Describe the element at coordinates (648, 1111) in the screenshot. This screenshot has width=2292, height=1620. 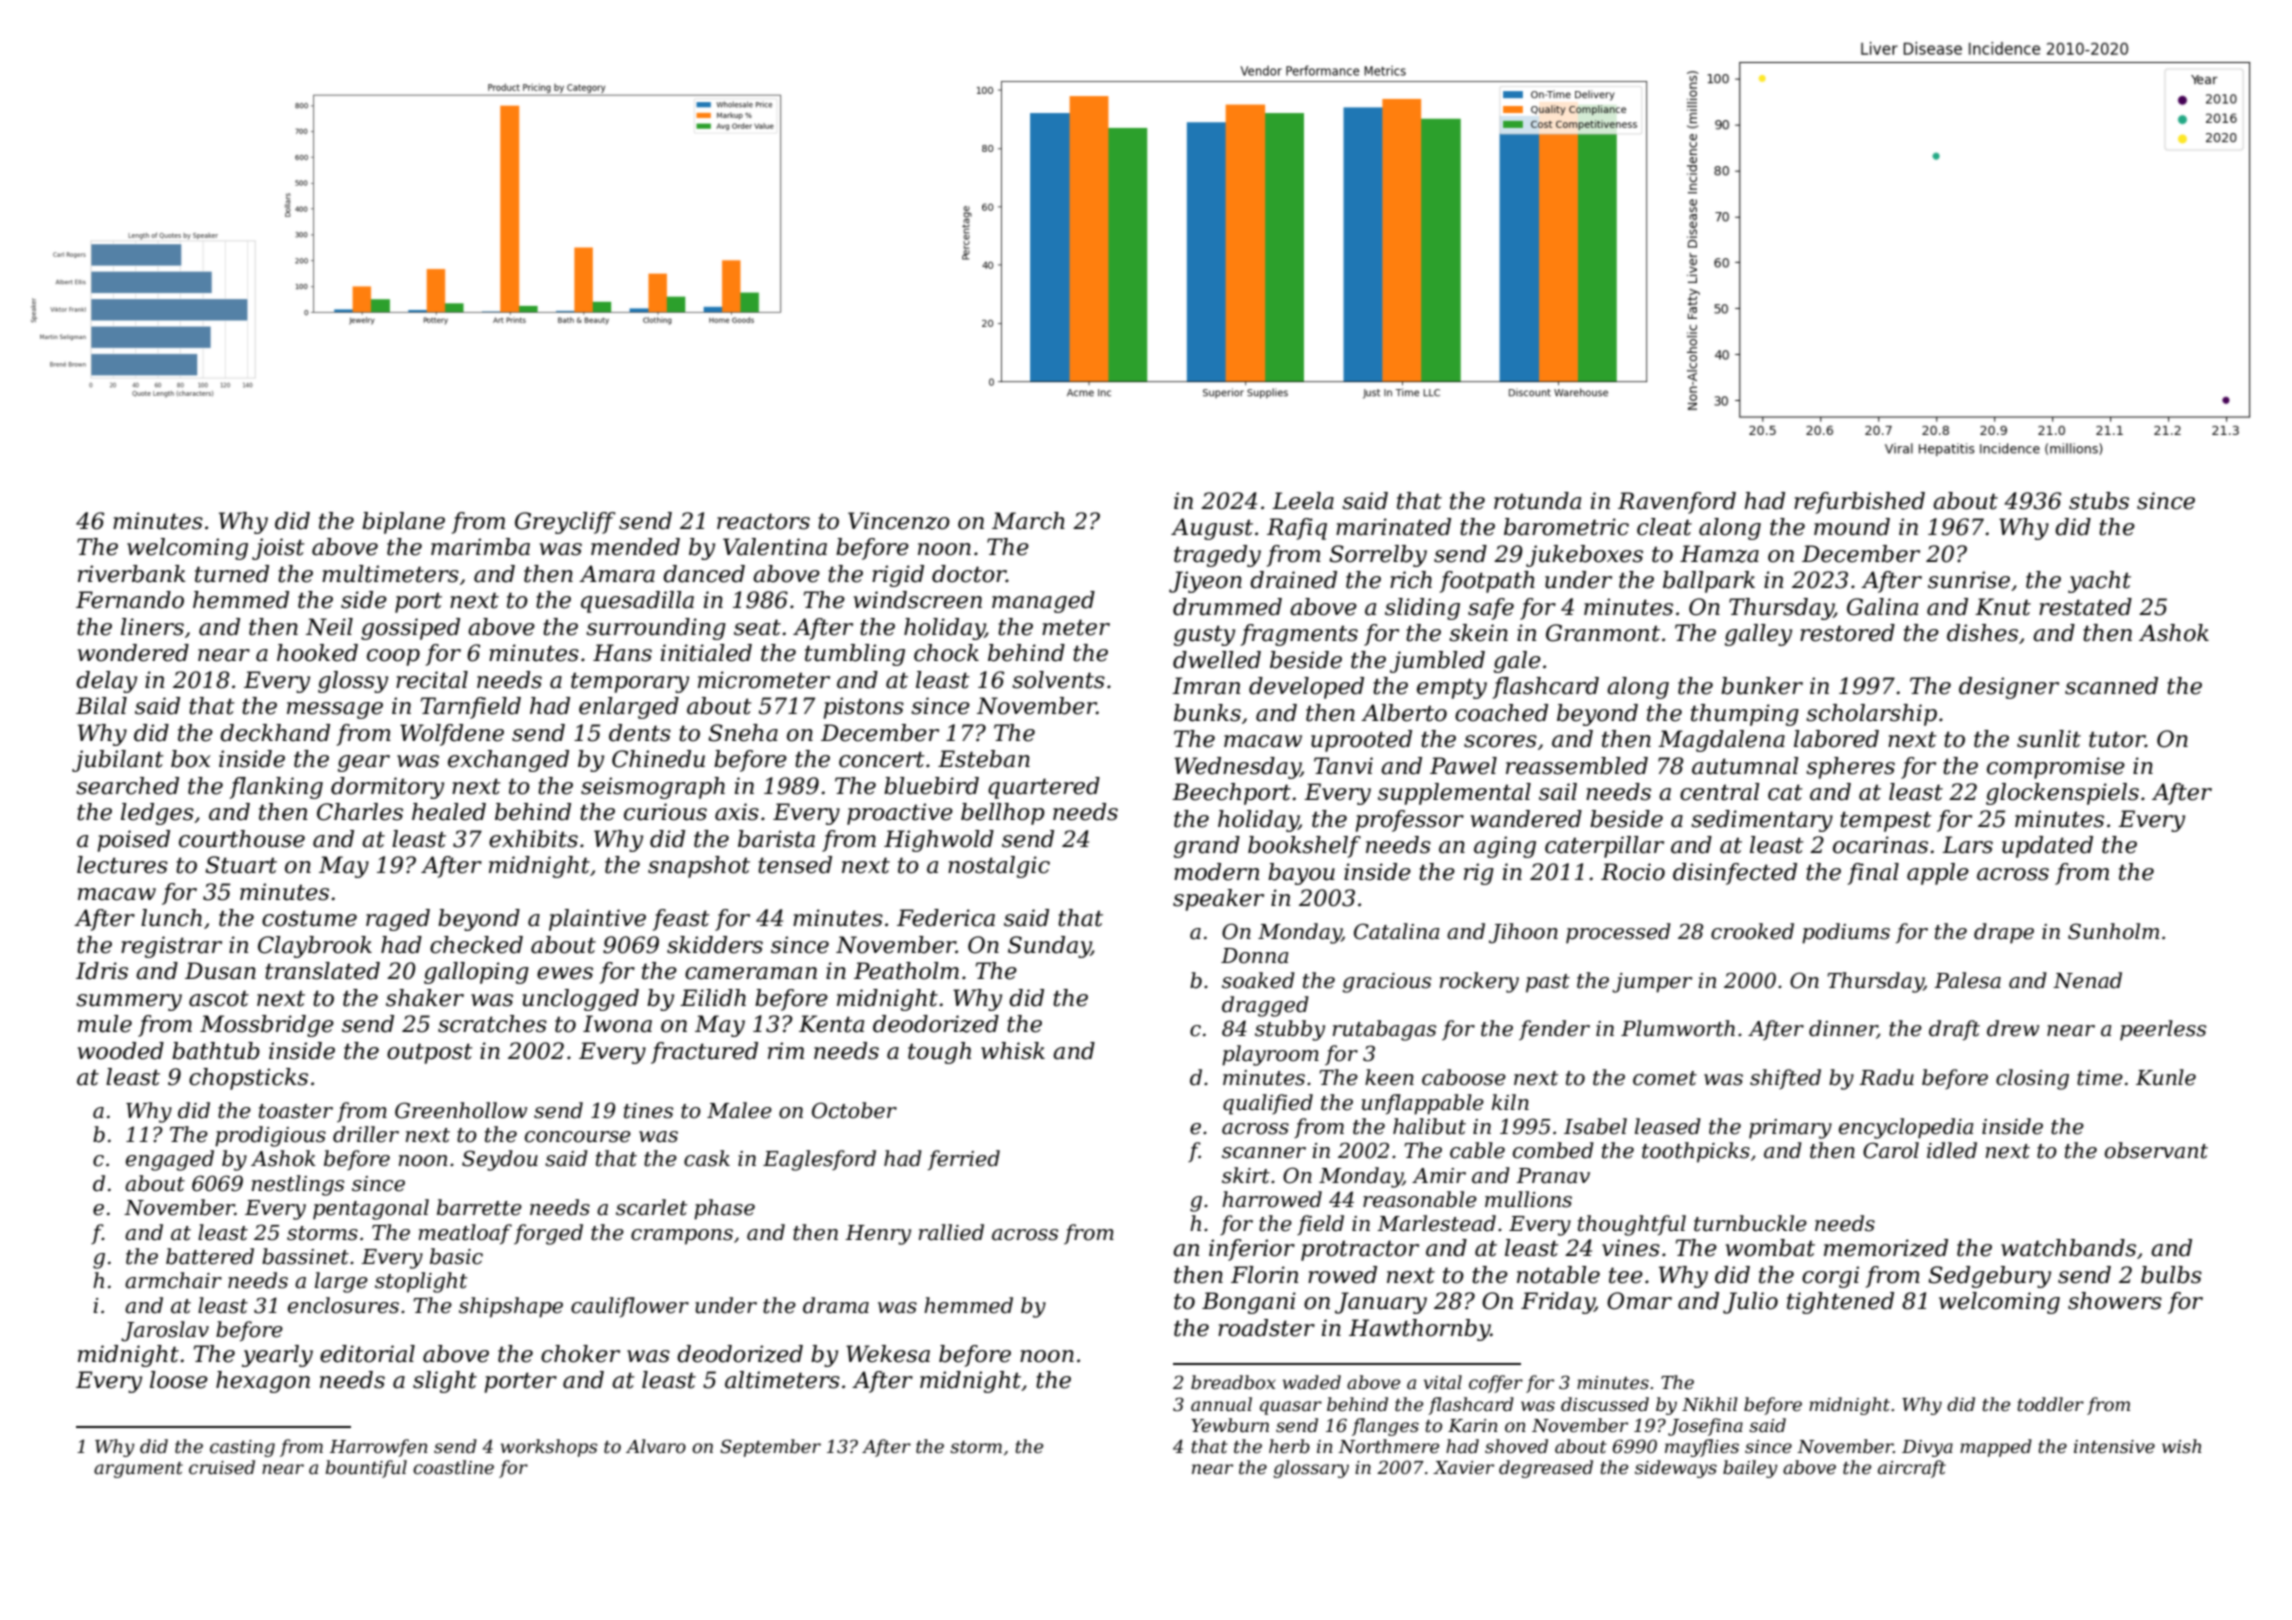
I see `tines` at that location.
